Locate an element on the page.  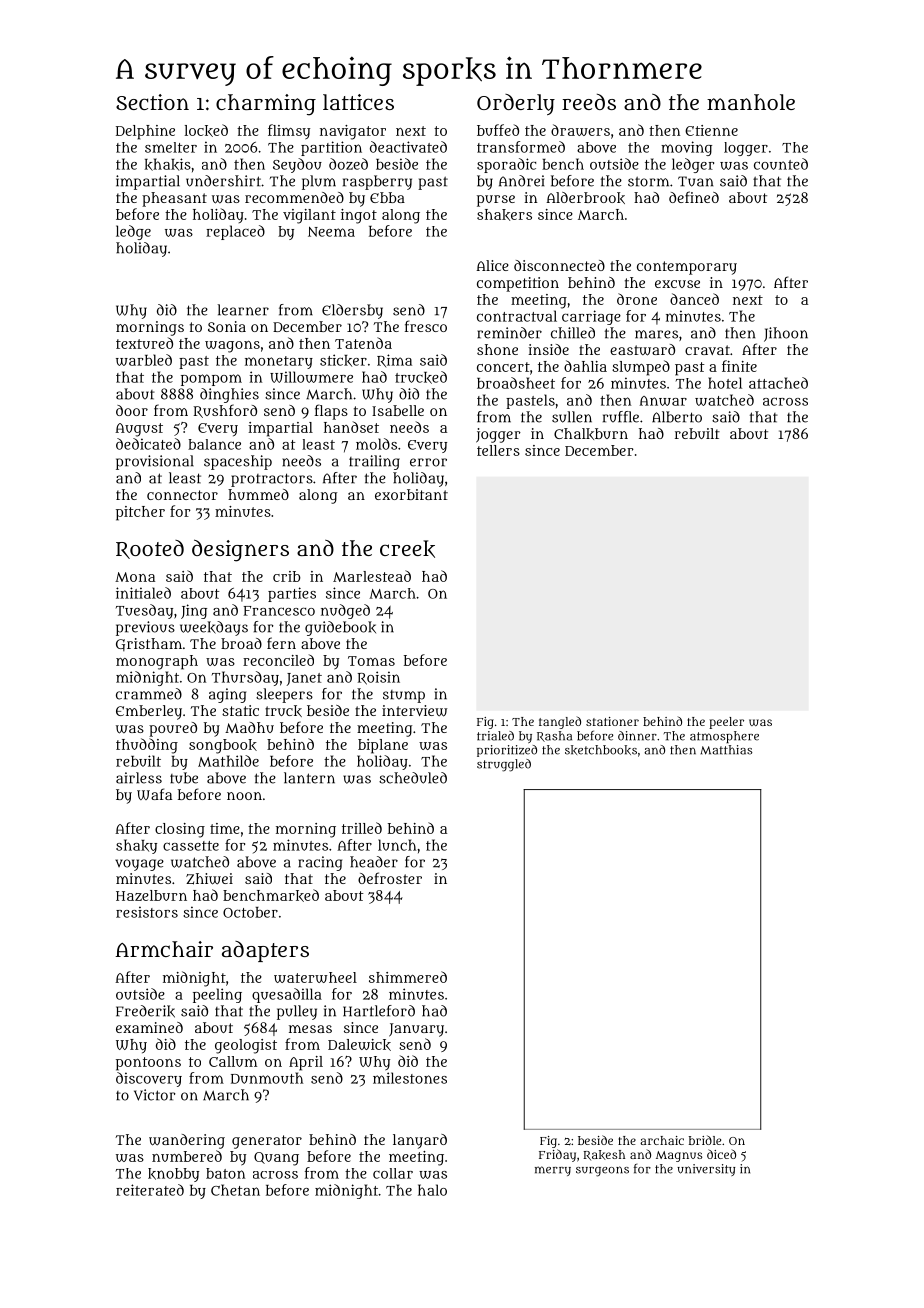
defined is located at coordinates (694, 197).
